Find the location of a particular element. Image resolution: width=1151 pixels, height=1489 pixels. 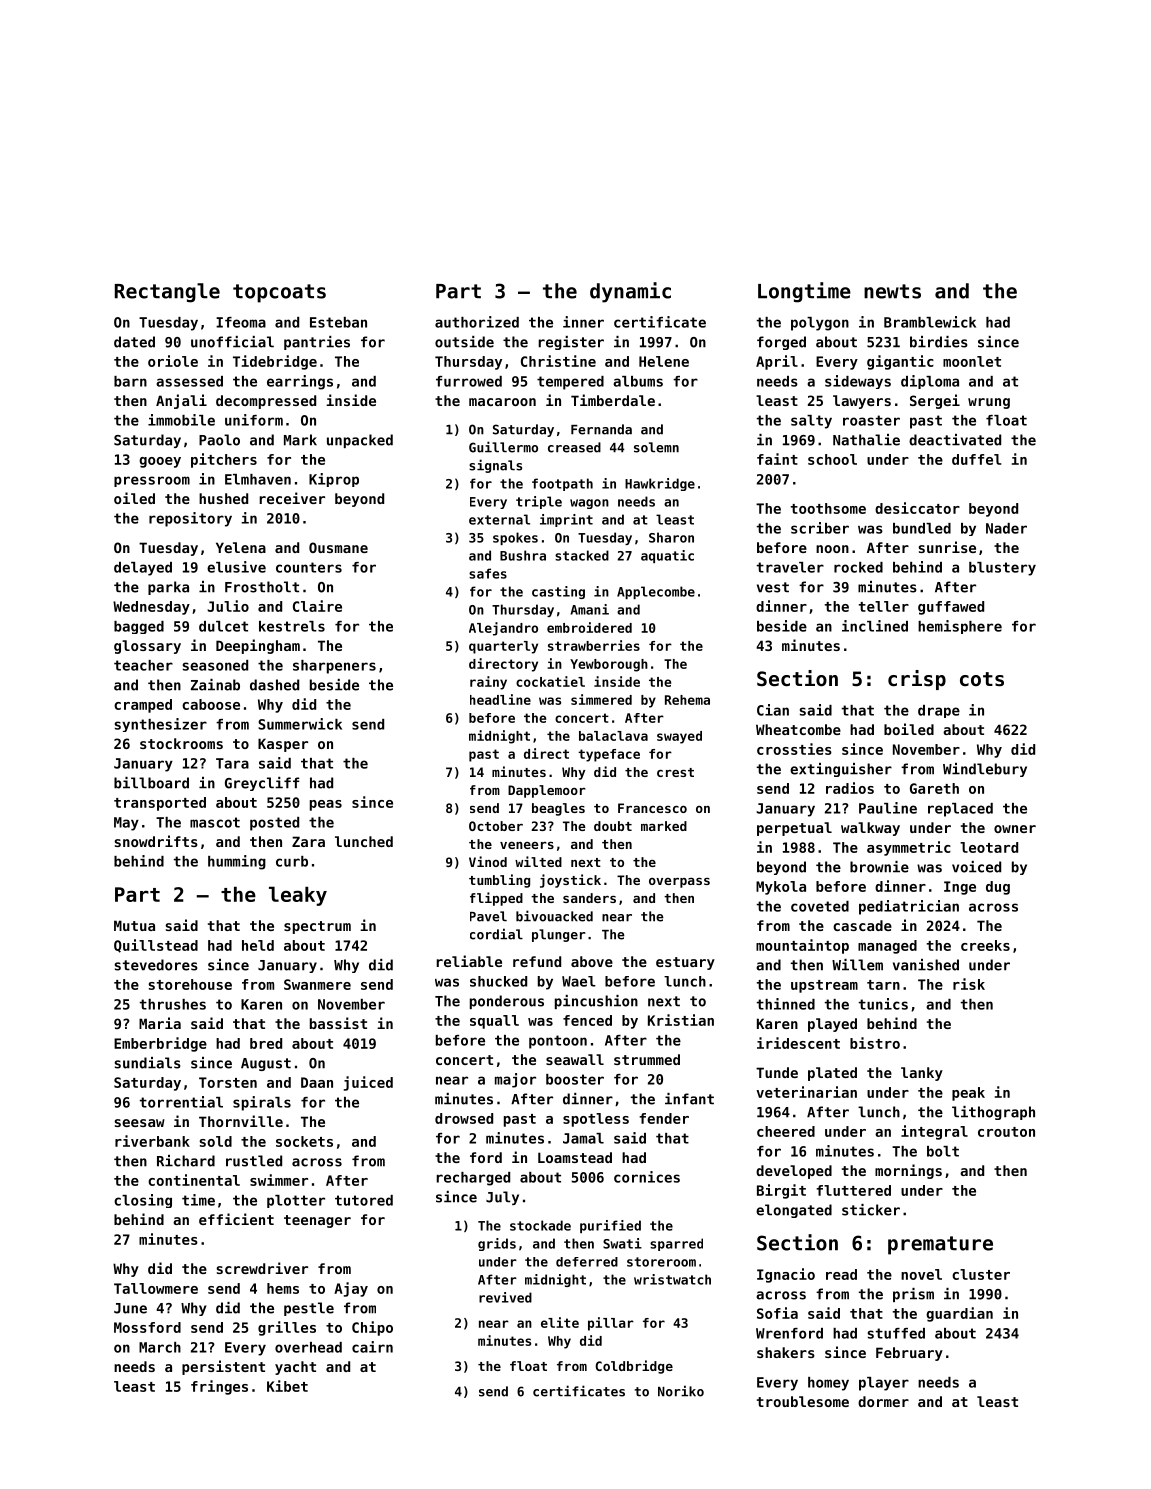

signals is located at coordinates (495, 466).
